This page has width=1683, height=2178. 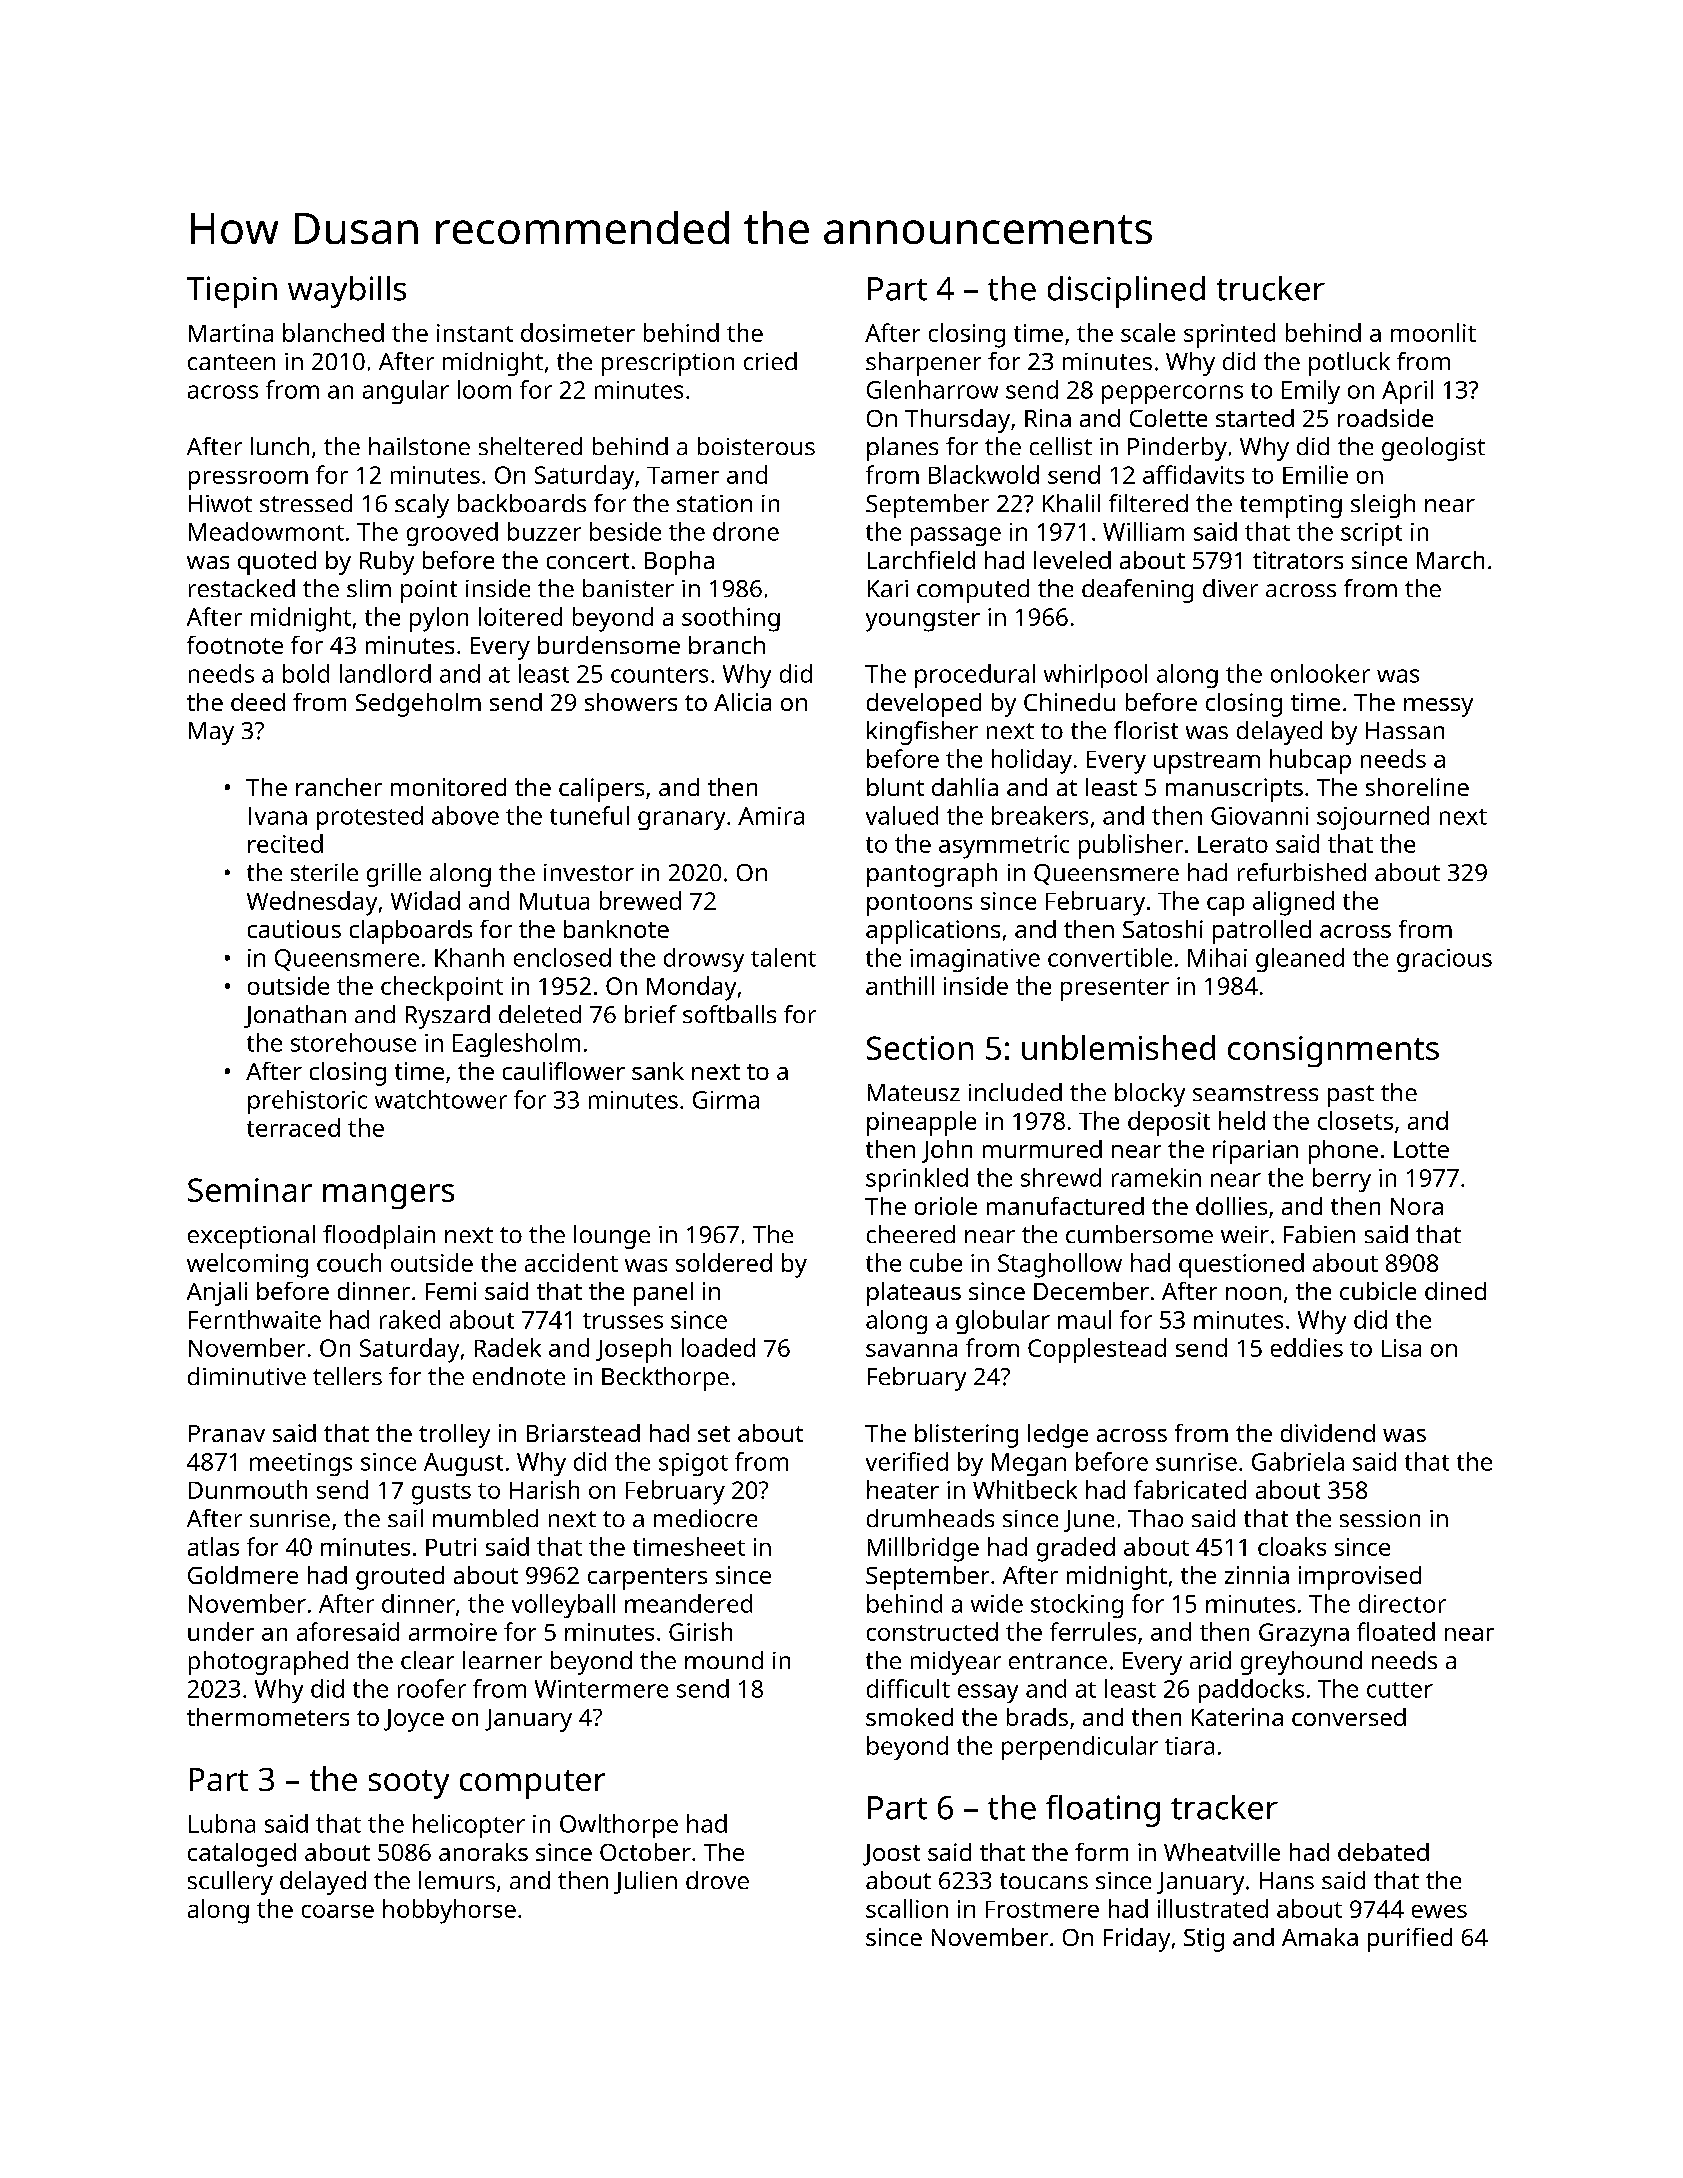 I want to click on December, so click(x=1091, y=1291).
